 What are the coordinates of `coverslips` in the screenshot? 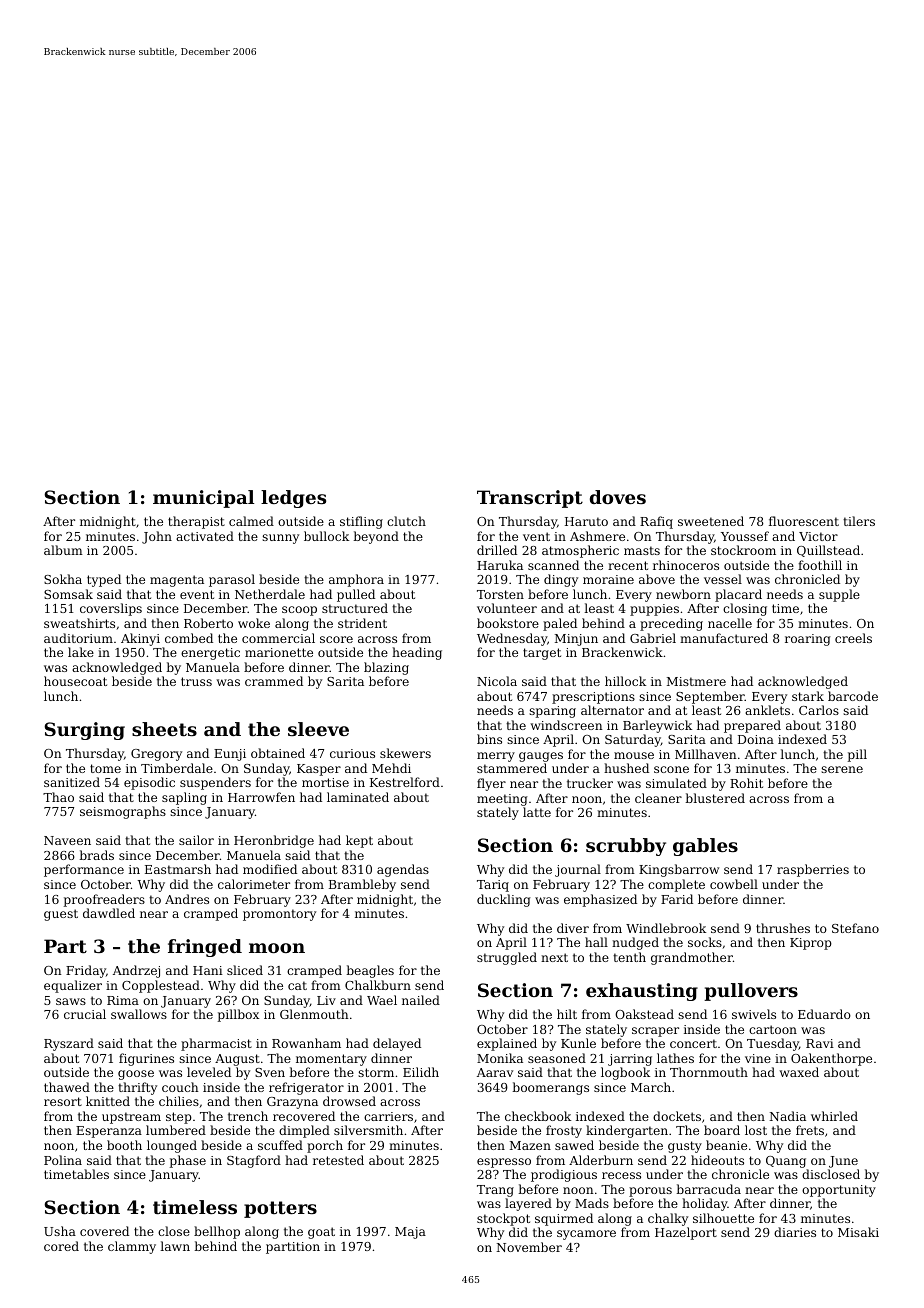 It's located at (111, 609).
